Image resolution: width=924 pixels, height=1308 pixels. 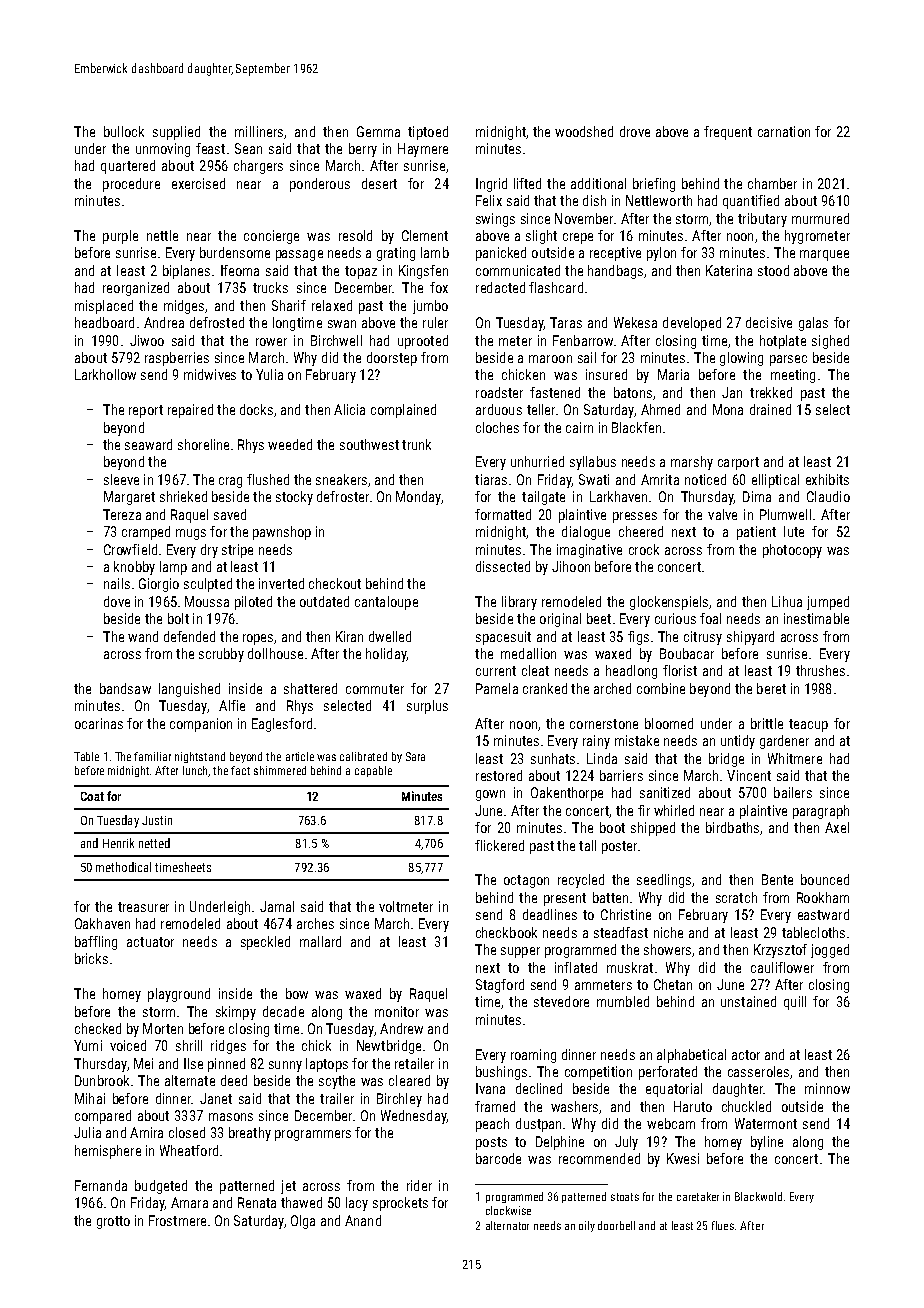 What do you see at coordinates (795, 1003) in the screenshot?
I see `quill` at bounding box center [795, 1003].
